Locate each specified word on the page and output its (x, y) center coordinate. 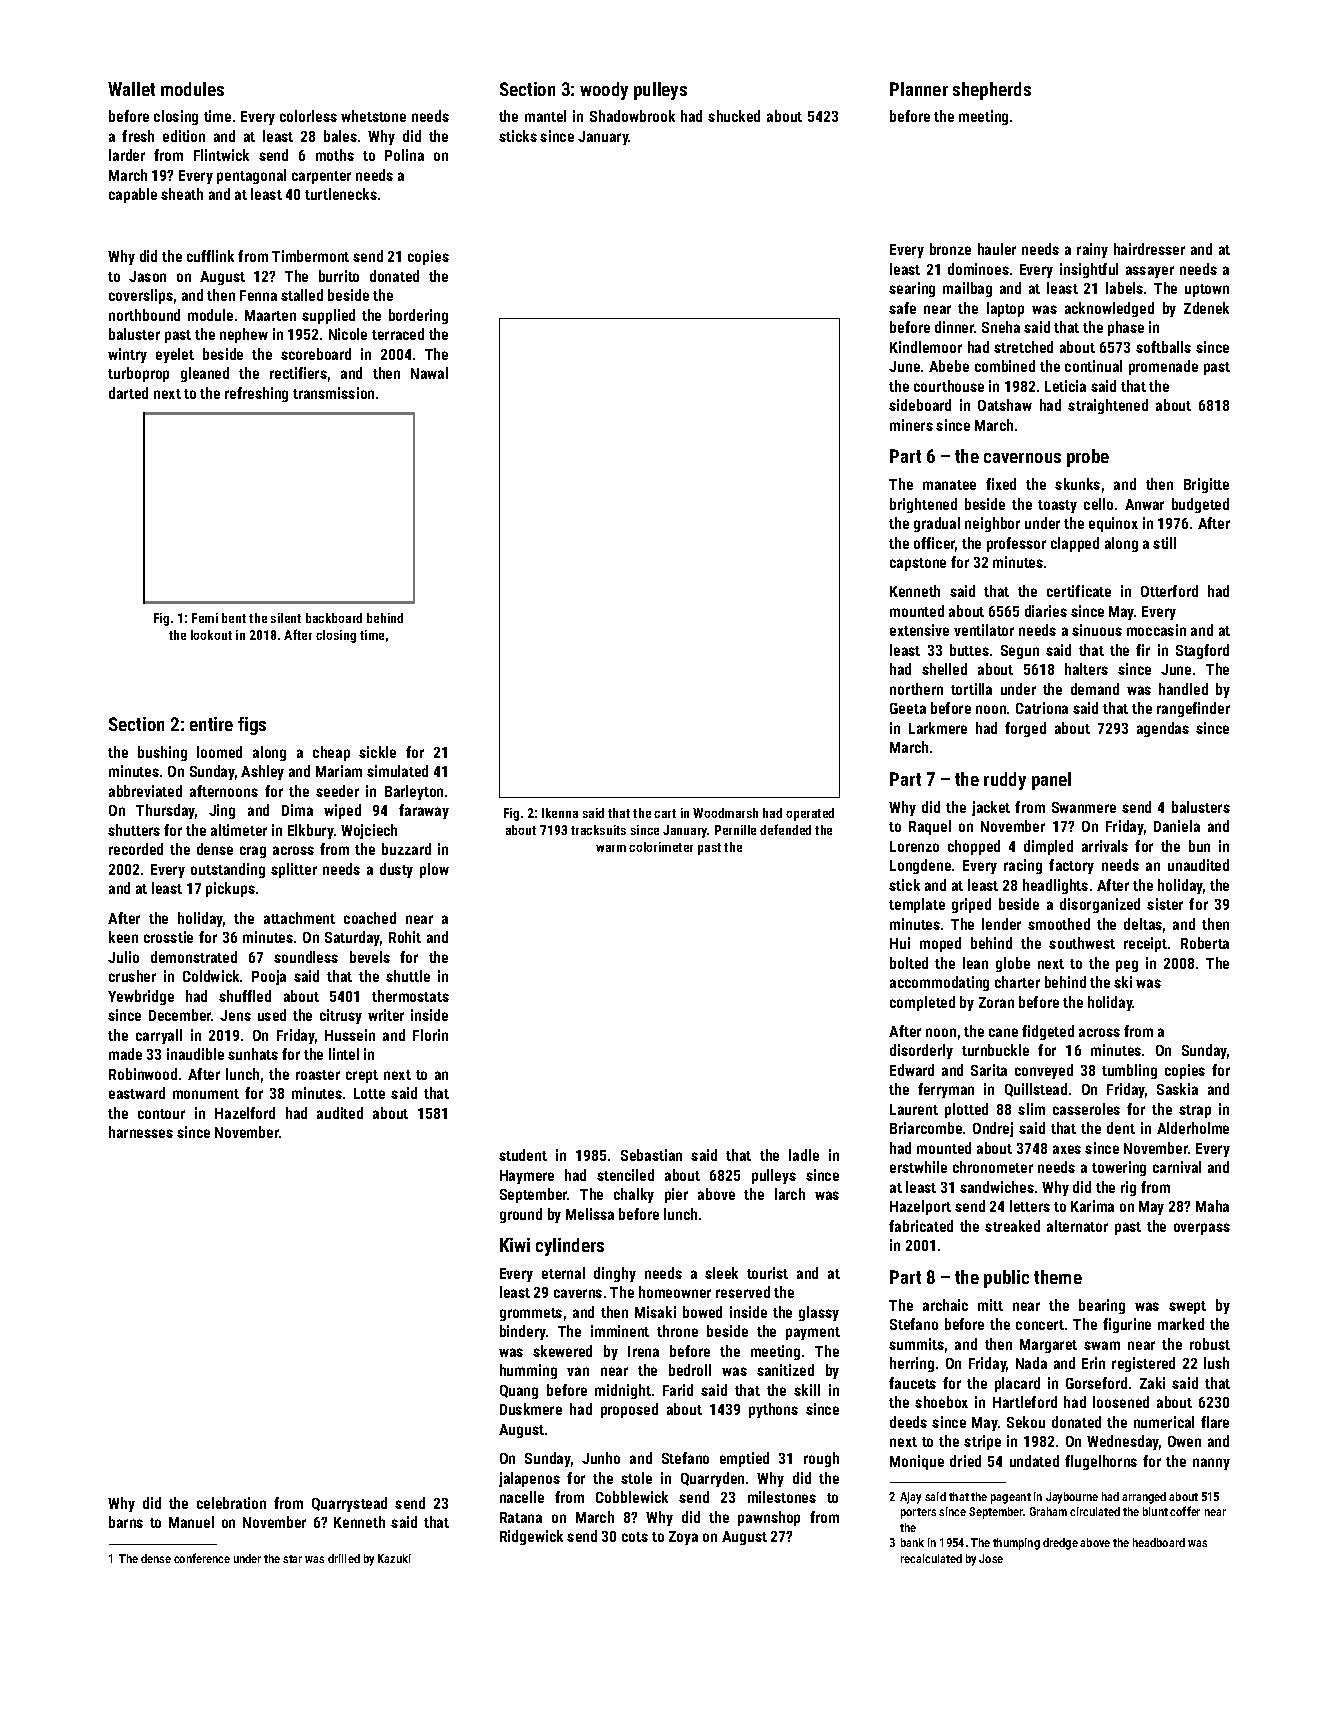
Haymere (527, 1177)
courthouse (949, 386)
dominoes (978, 269)
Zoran (996, 1002)
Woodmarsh (725, 813)
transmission (333, 393)
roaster (318, 1075)
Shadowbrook (632, 116)
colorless (308, 116)
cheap (331, 753)
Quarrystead (349, 1504)
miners (911, 425)
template (917, 905)
